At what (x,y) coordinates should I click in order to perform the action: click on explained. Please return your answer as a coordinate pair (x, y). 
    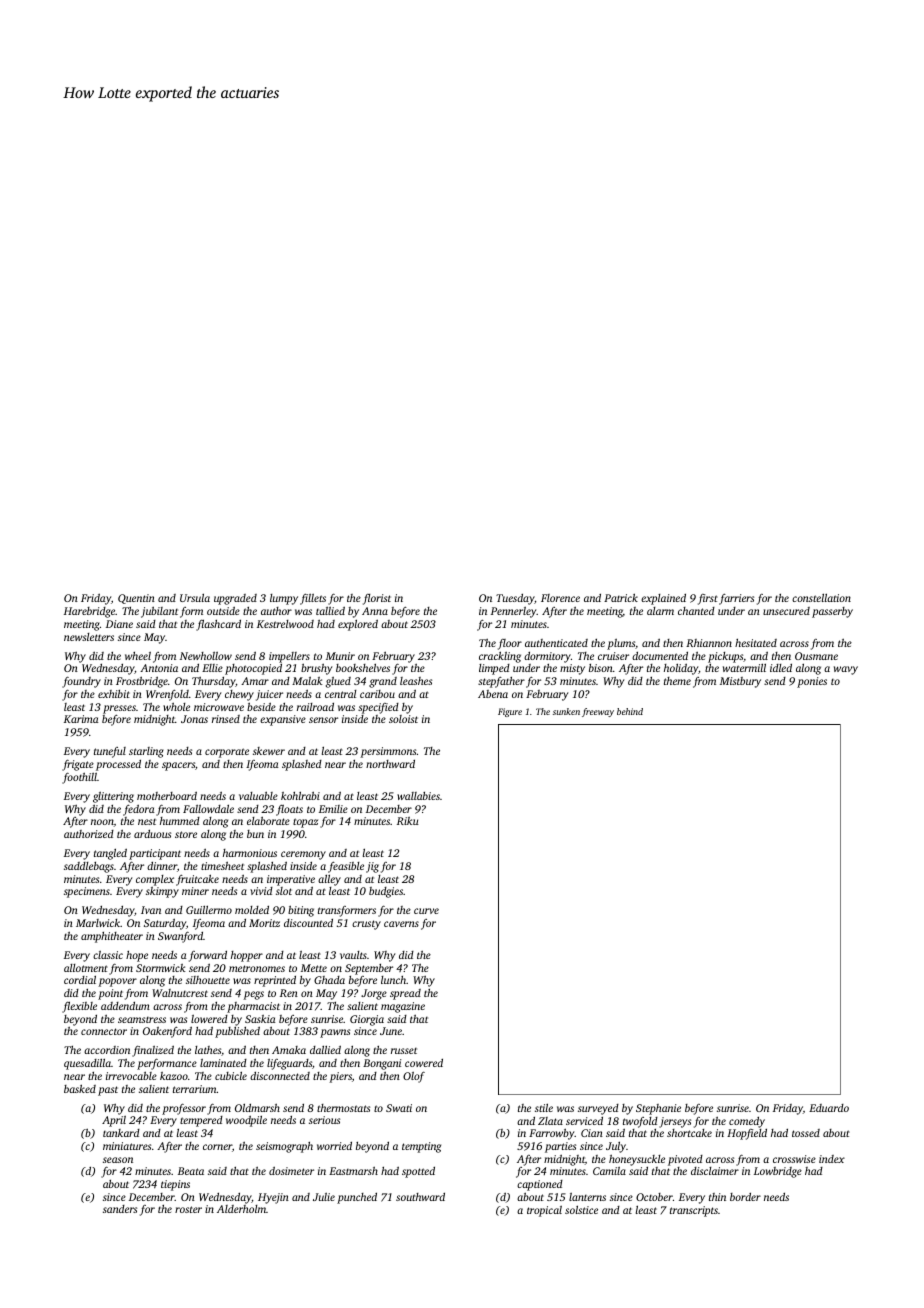
    Looking at the image, I should click on (663, 599).
